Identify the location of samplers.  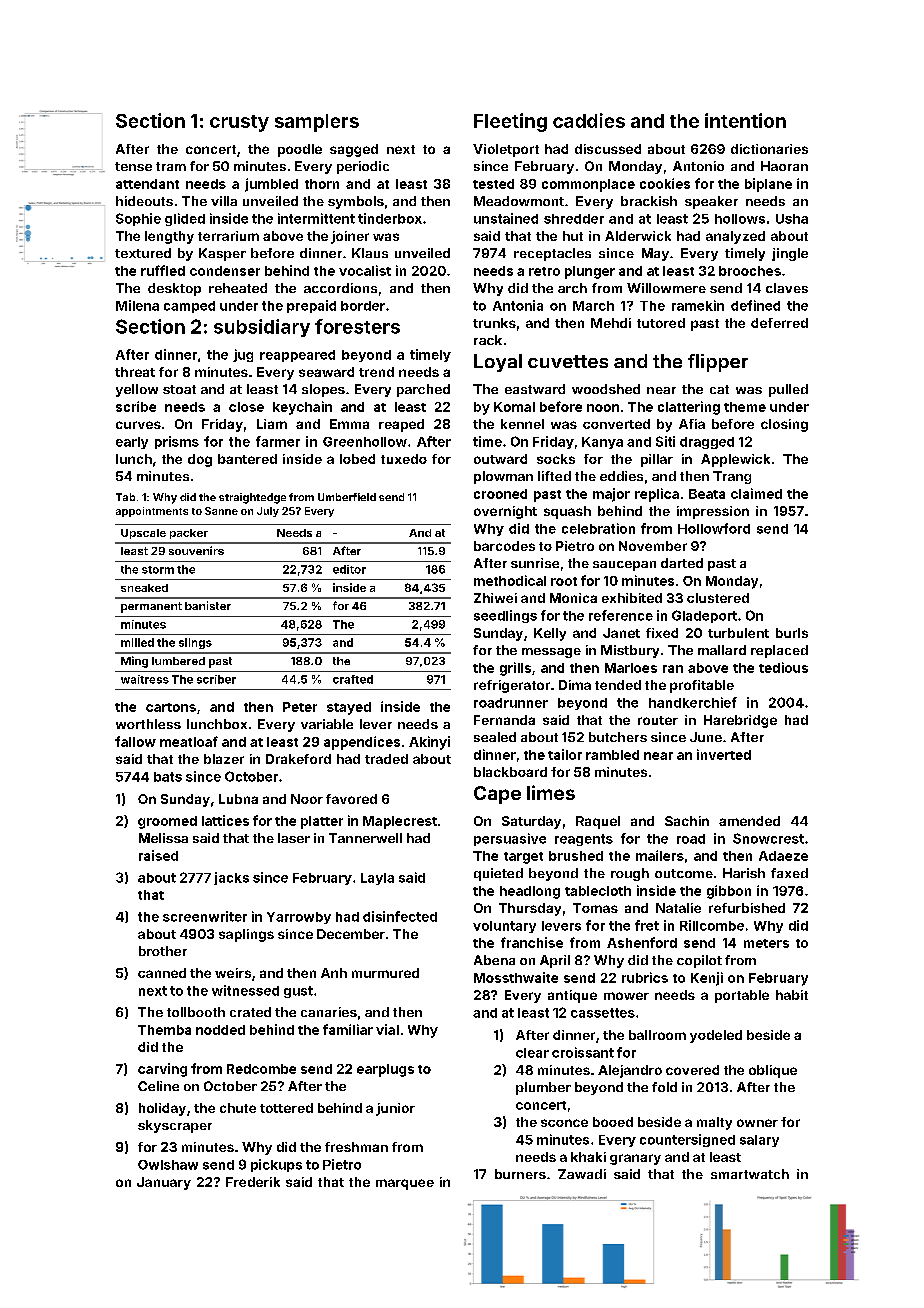
(317, 123).
